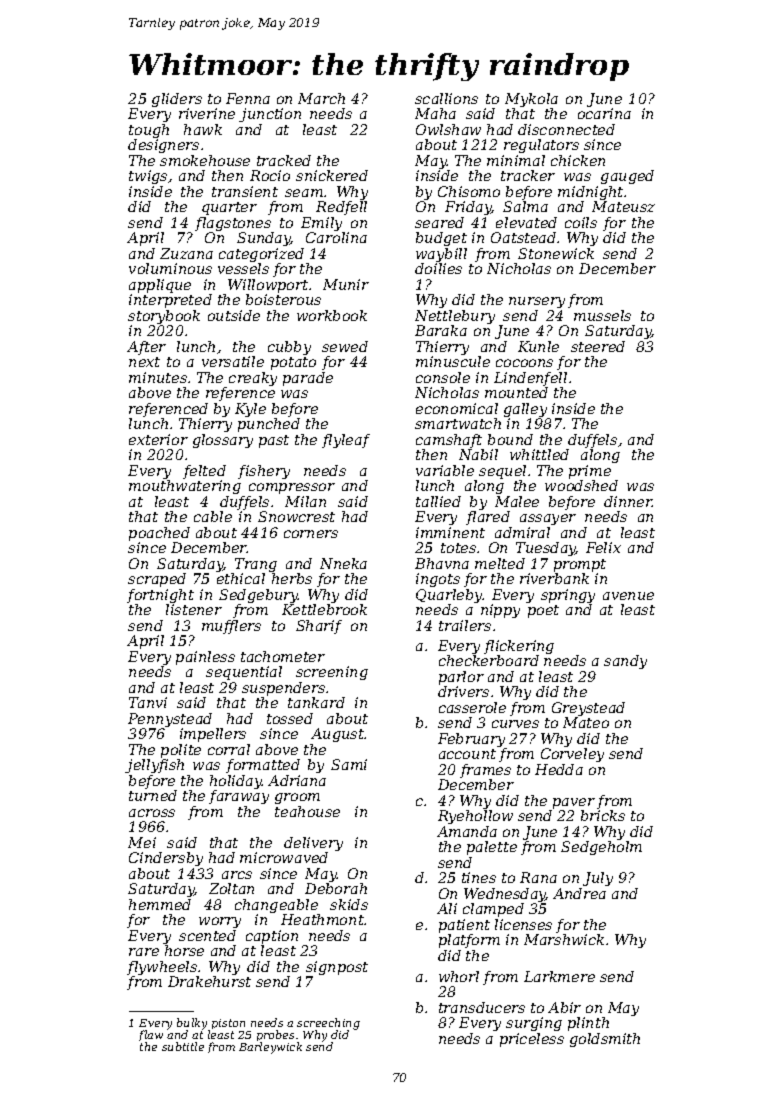 The width and height of the document is (784, 1113). What do you see at coordinates (170, 268) in the document?
I see `voluminous` at bounding box center [170, 268].
